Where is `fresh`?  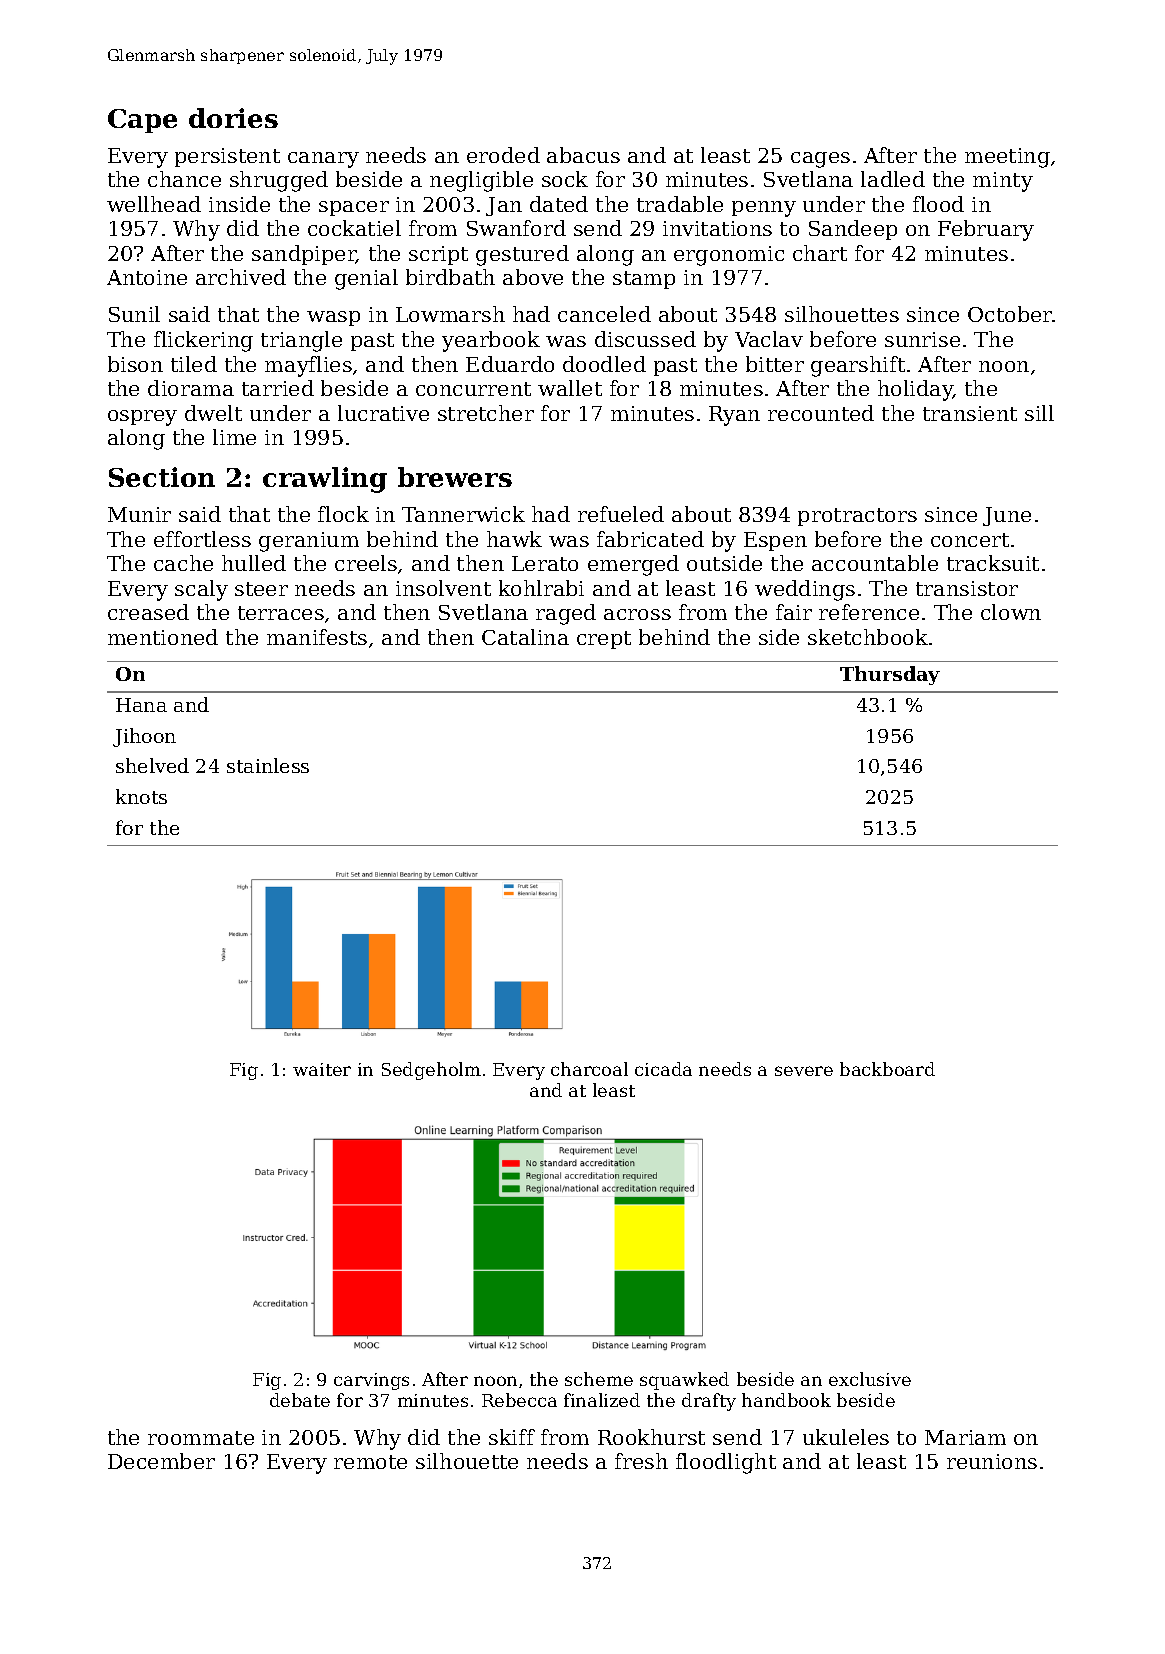
fresh is located at coordinates (641, 1461).
